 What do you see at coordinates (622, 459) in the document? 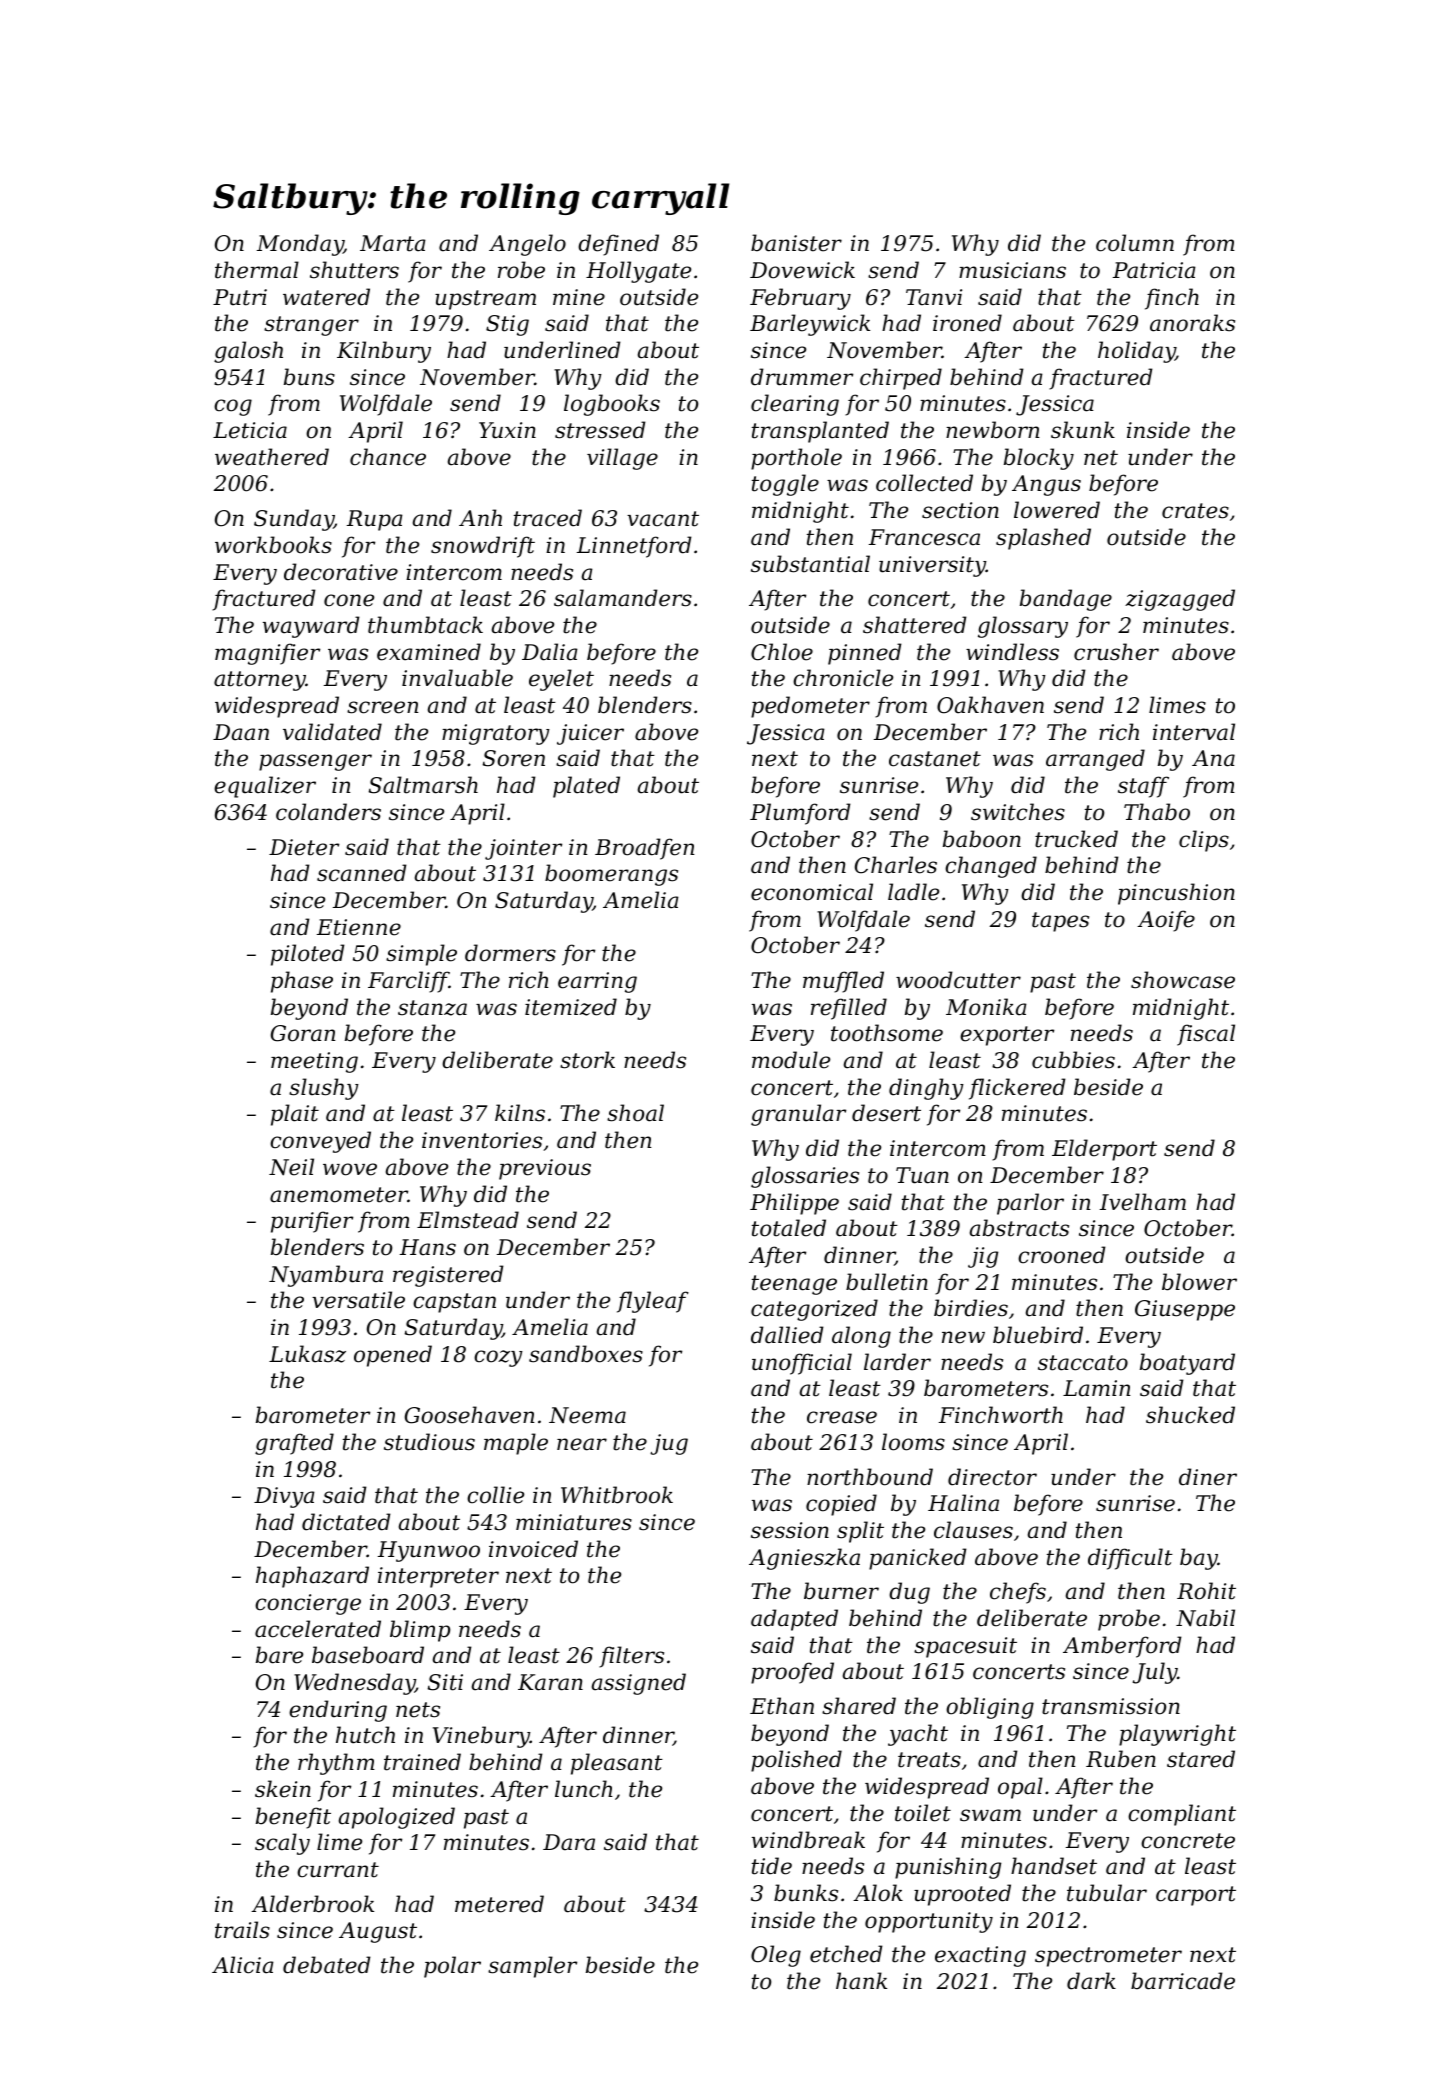
I see `village` at bounding box center [622, 459].
